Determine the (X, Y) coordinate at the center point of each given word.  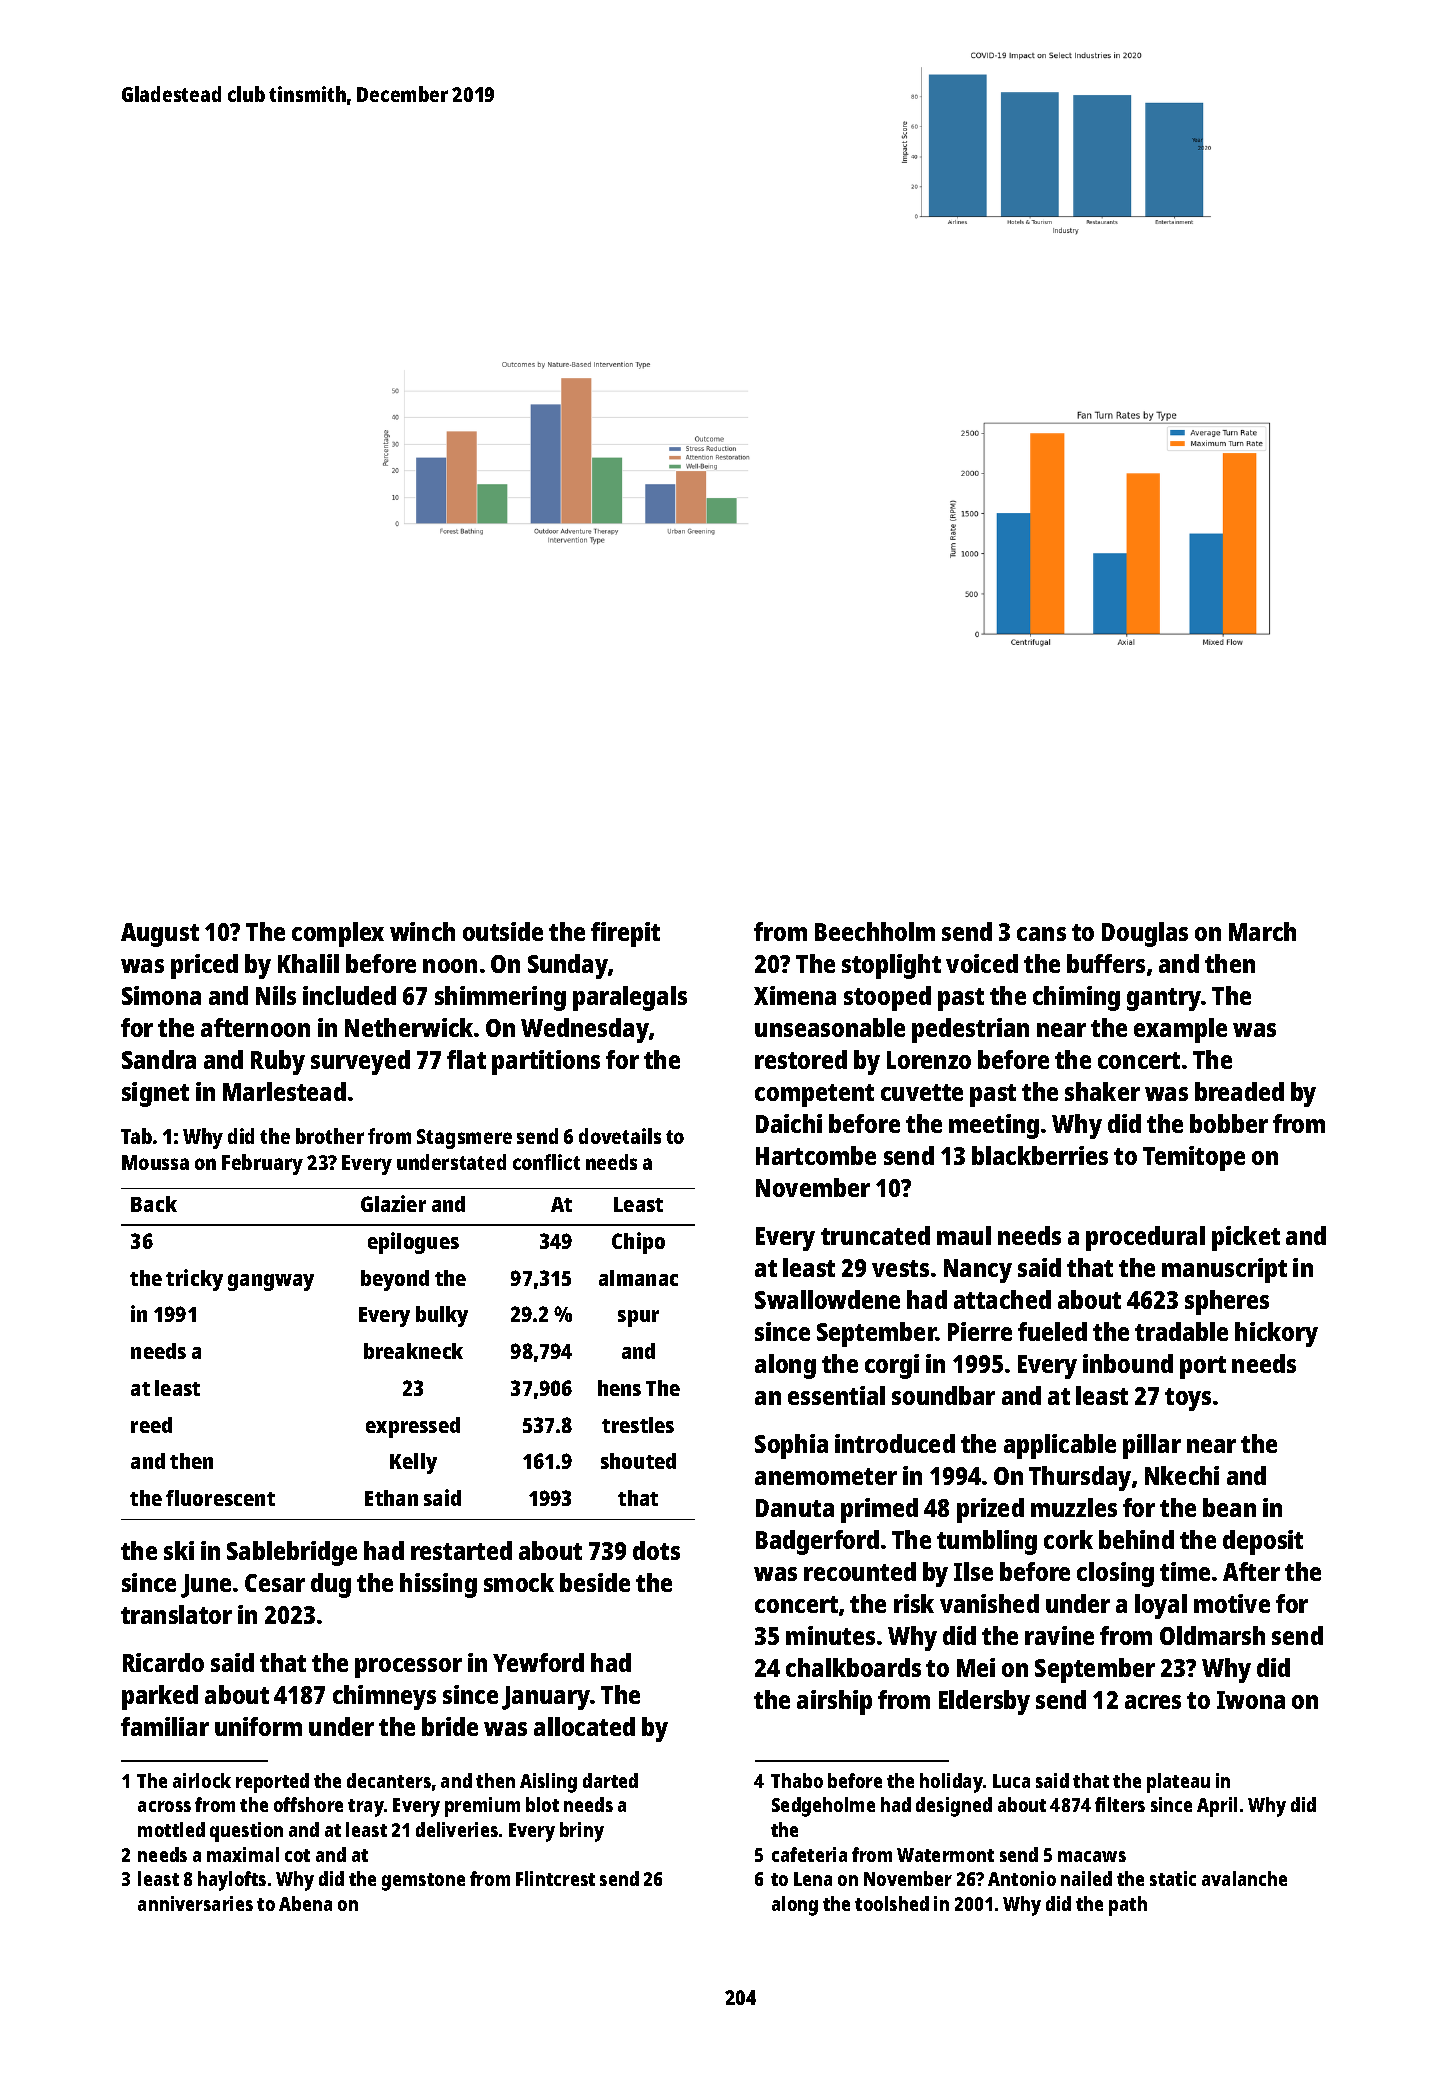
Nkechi (1182, 1475)
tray (366, 1808)
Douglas (1145, 934)
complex (338, 934)
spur (638, 1318)
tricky (194, 1280)
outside (503, 931)
